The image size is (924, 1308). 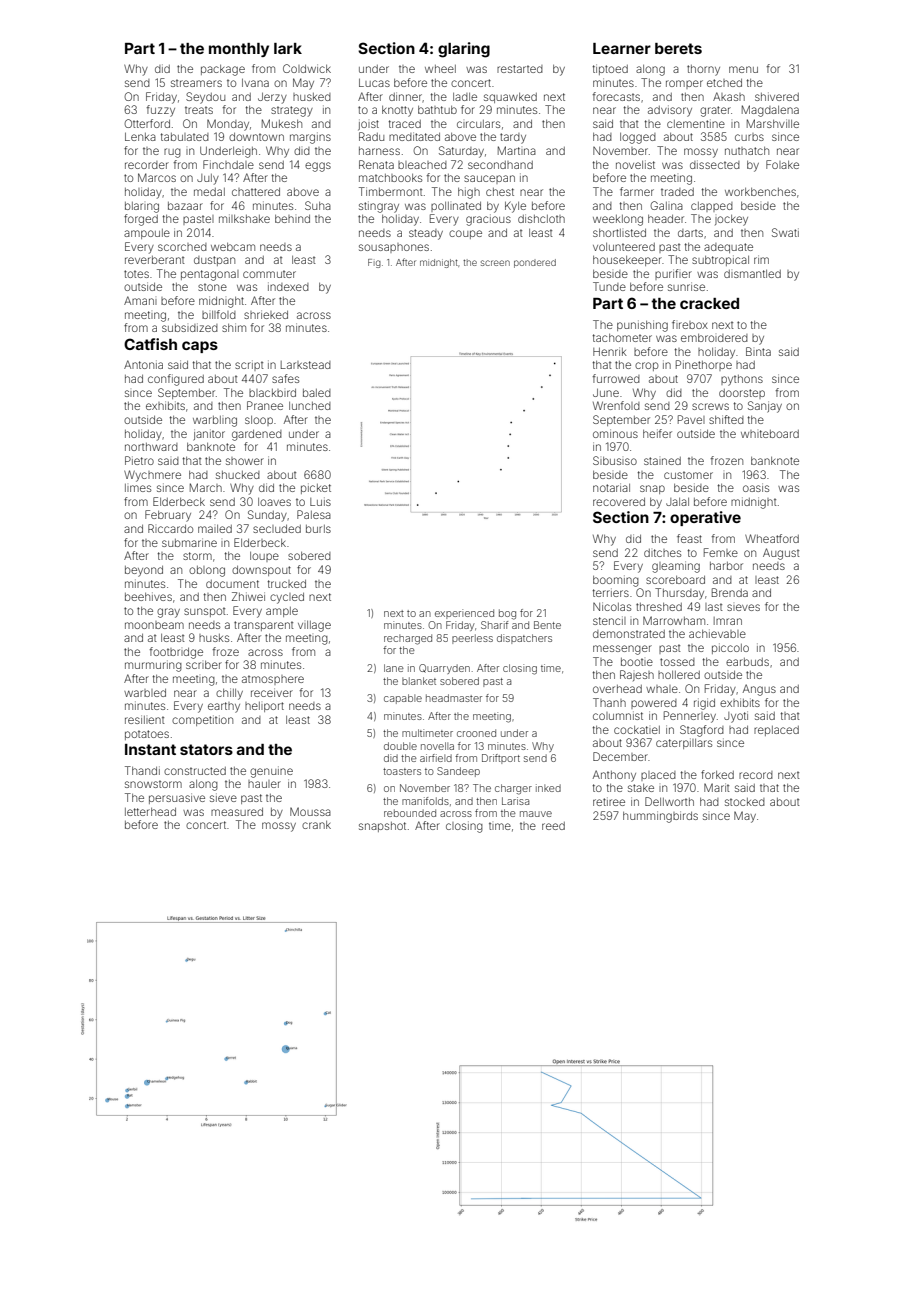 I want to click on Folake, so click(x=782, y=164).
